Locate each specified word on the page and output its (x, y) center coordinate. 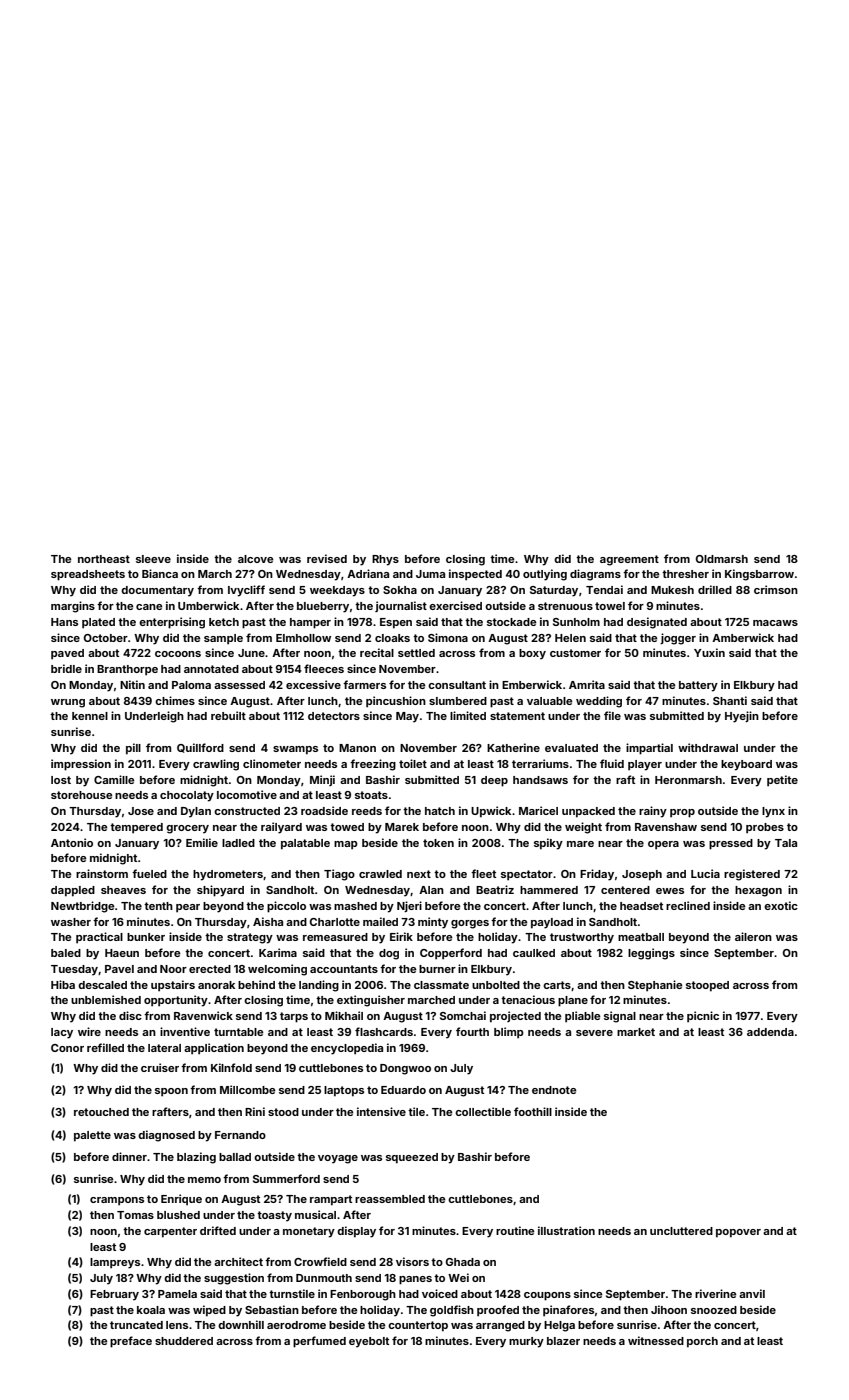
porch (702, 1342)
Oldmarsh (722, 559)
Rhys (385, 560)
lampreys (115, 1263)
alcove (256, 559)
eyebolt (369, 1342)
